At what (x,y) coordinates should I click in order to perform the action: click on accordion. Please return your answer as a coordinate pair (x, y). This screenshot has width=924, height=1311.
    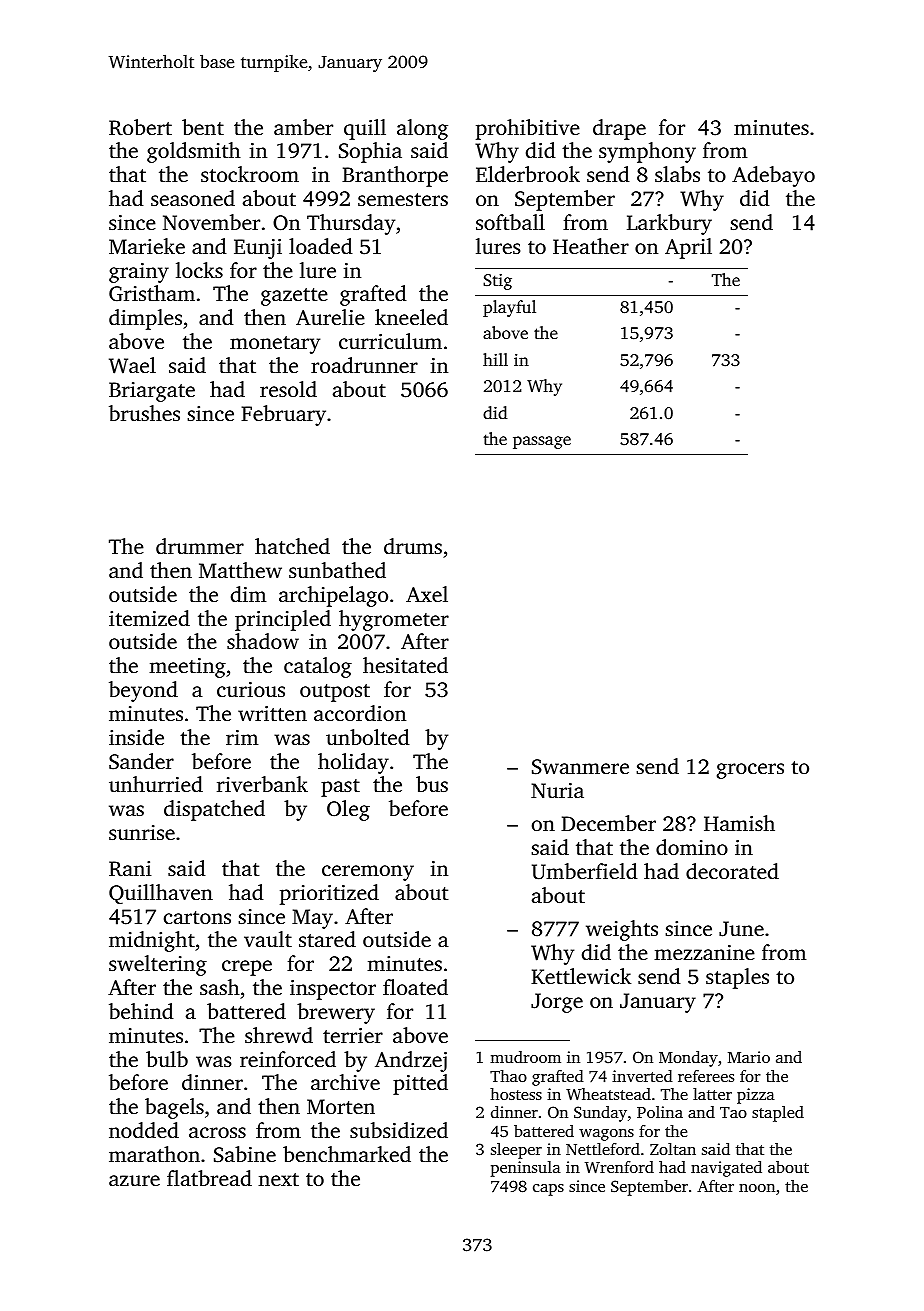
    Looking at the image, I should click on (360, 713).
